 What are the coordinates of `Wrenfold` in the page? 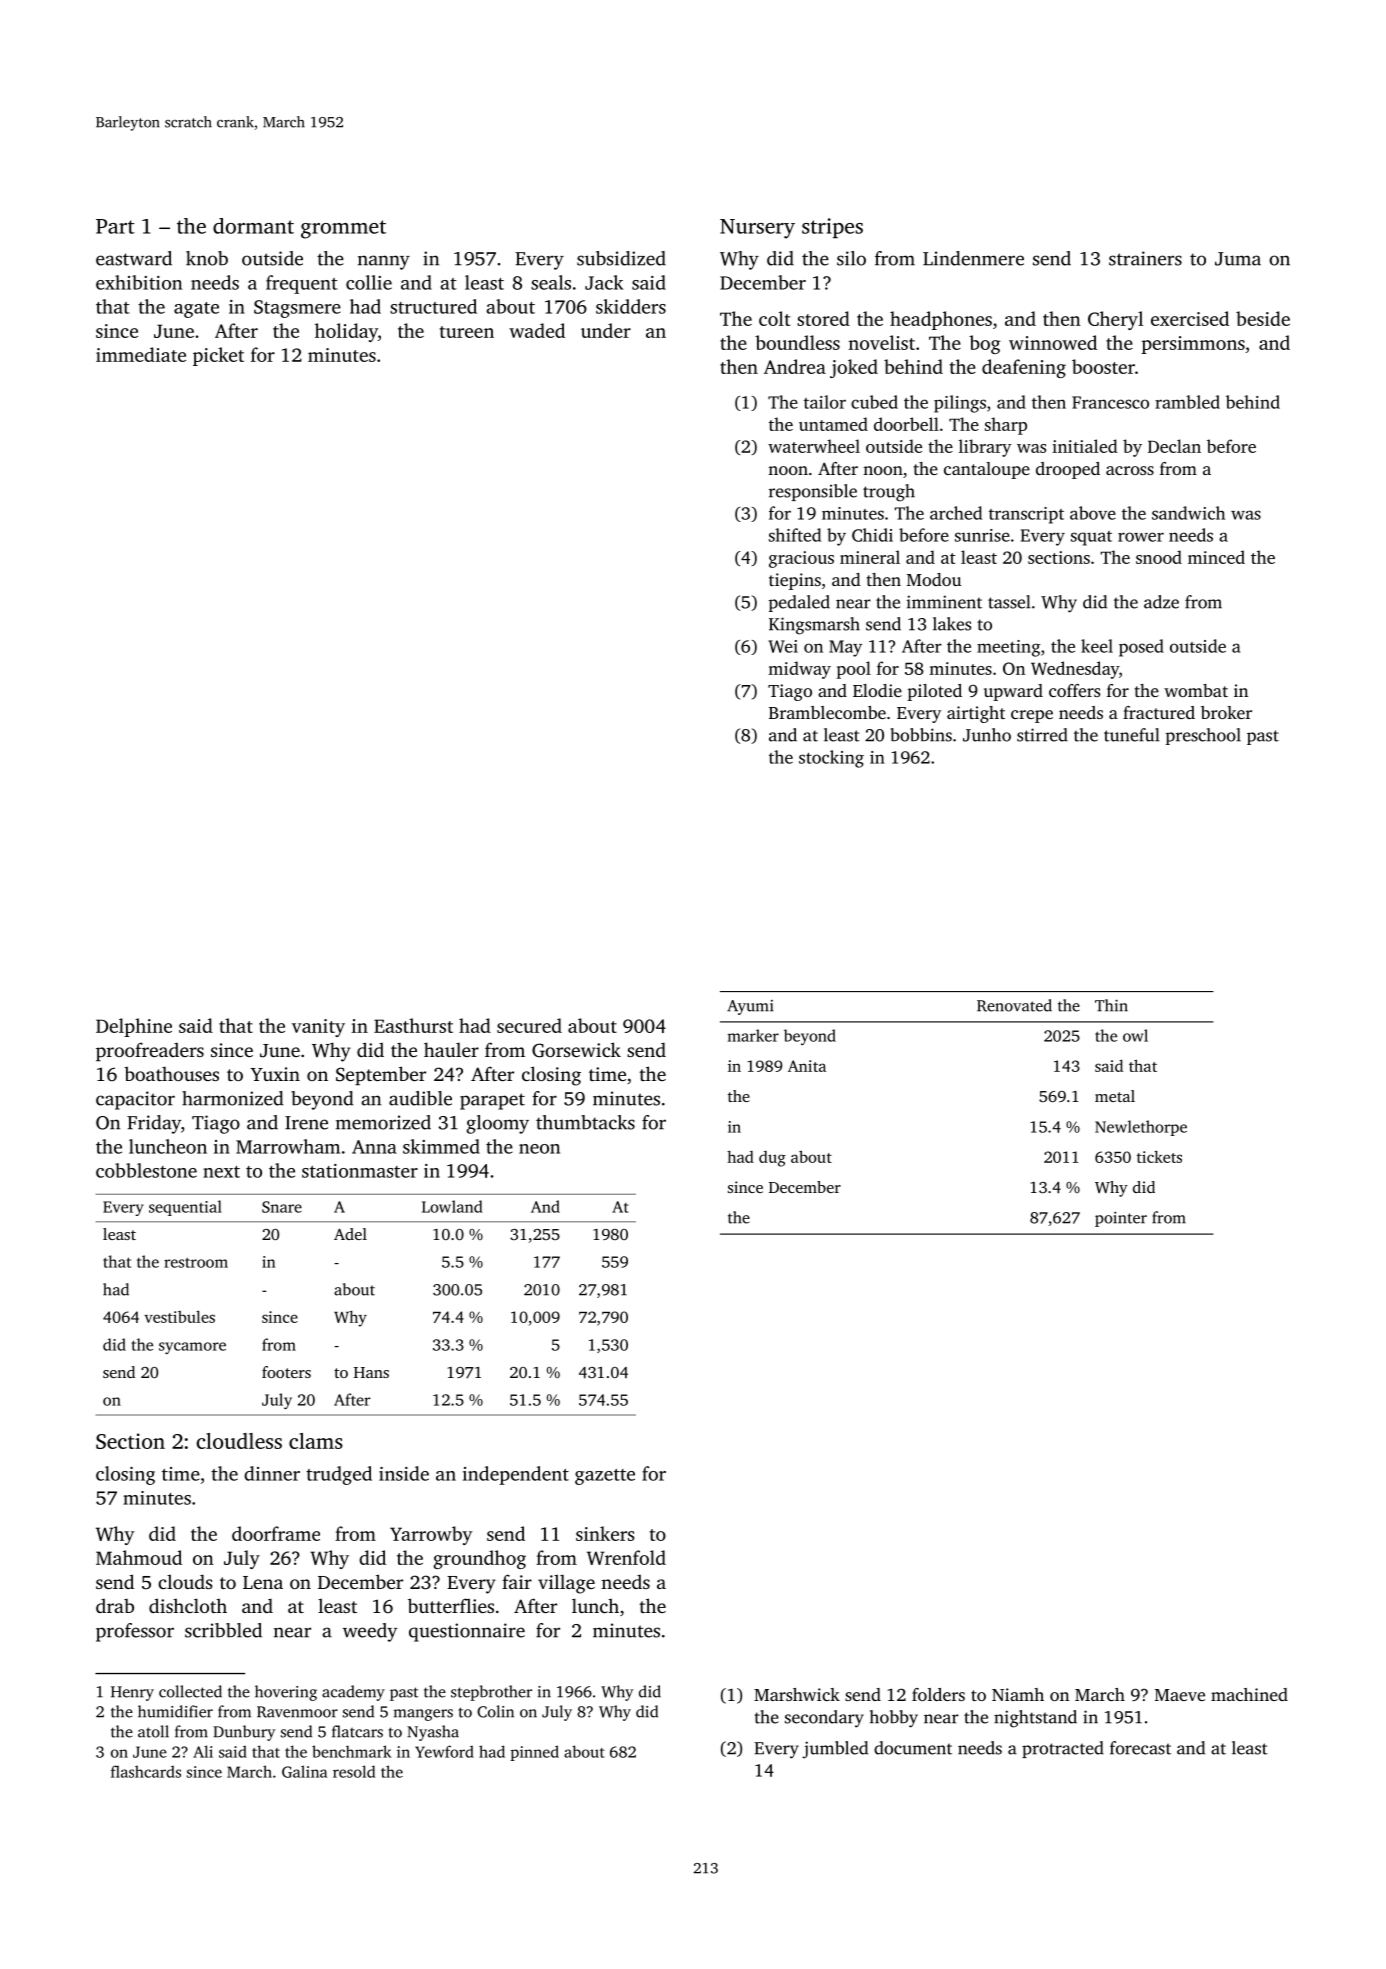 It's located at (626, 1557).
